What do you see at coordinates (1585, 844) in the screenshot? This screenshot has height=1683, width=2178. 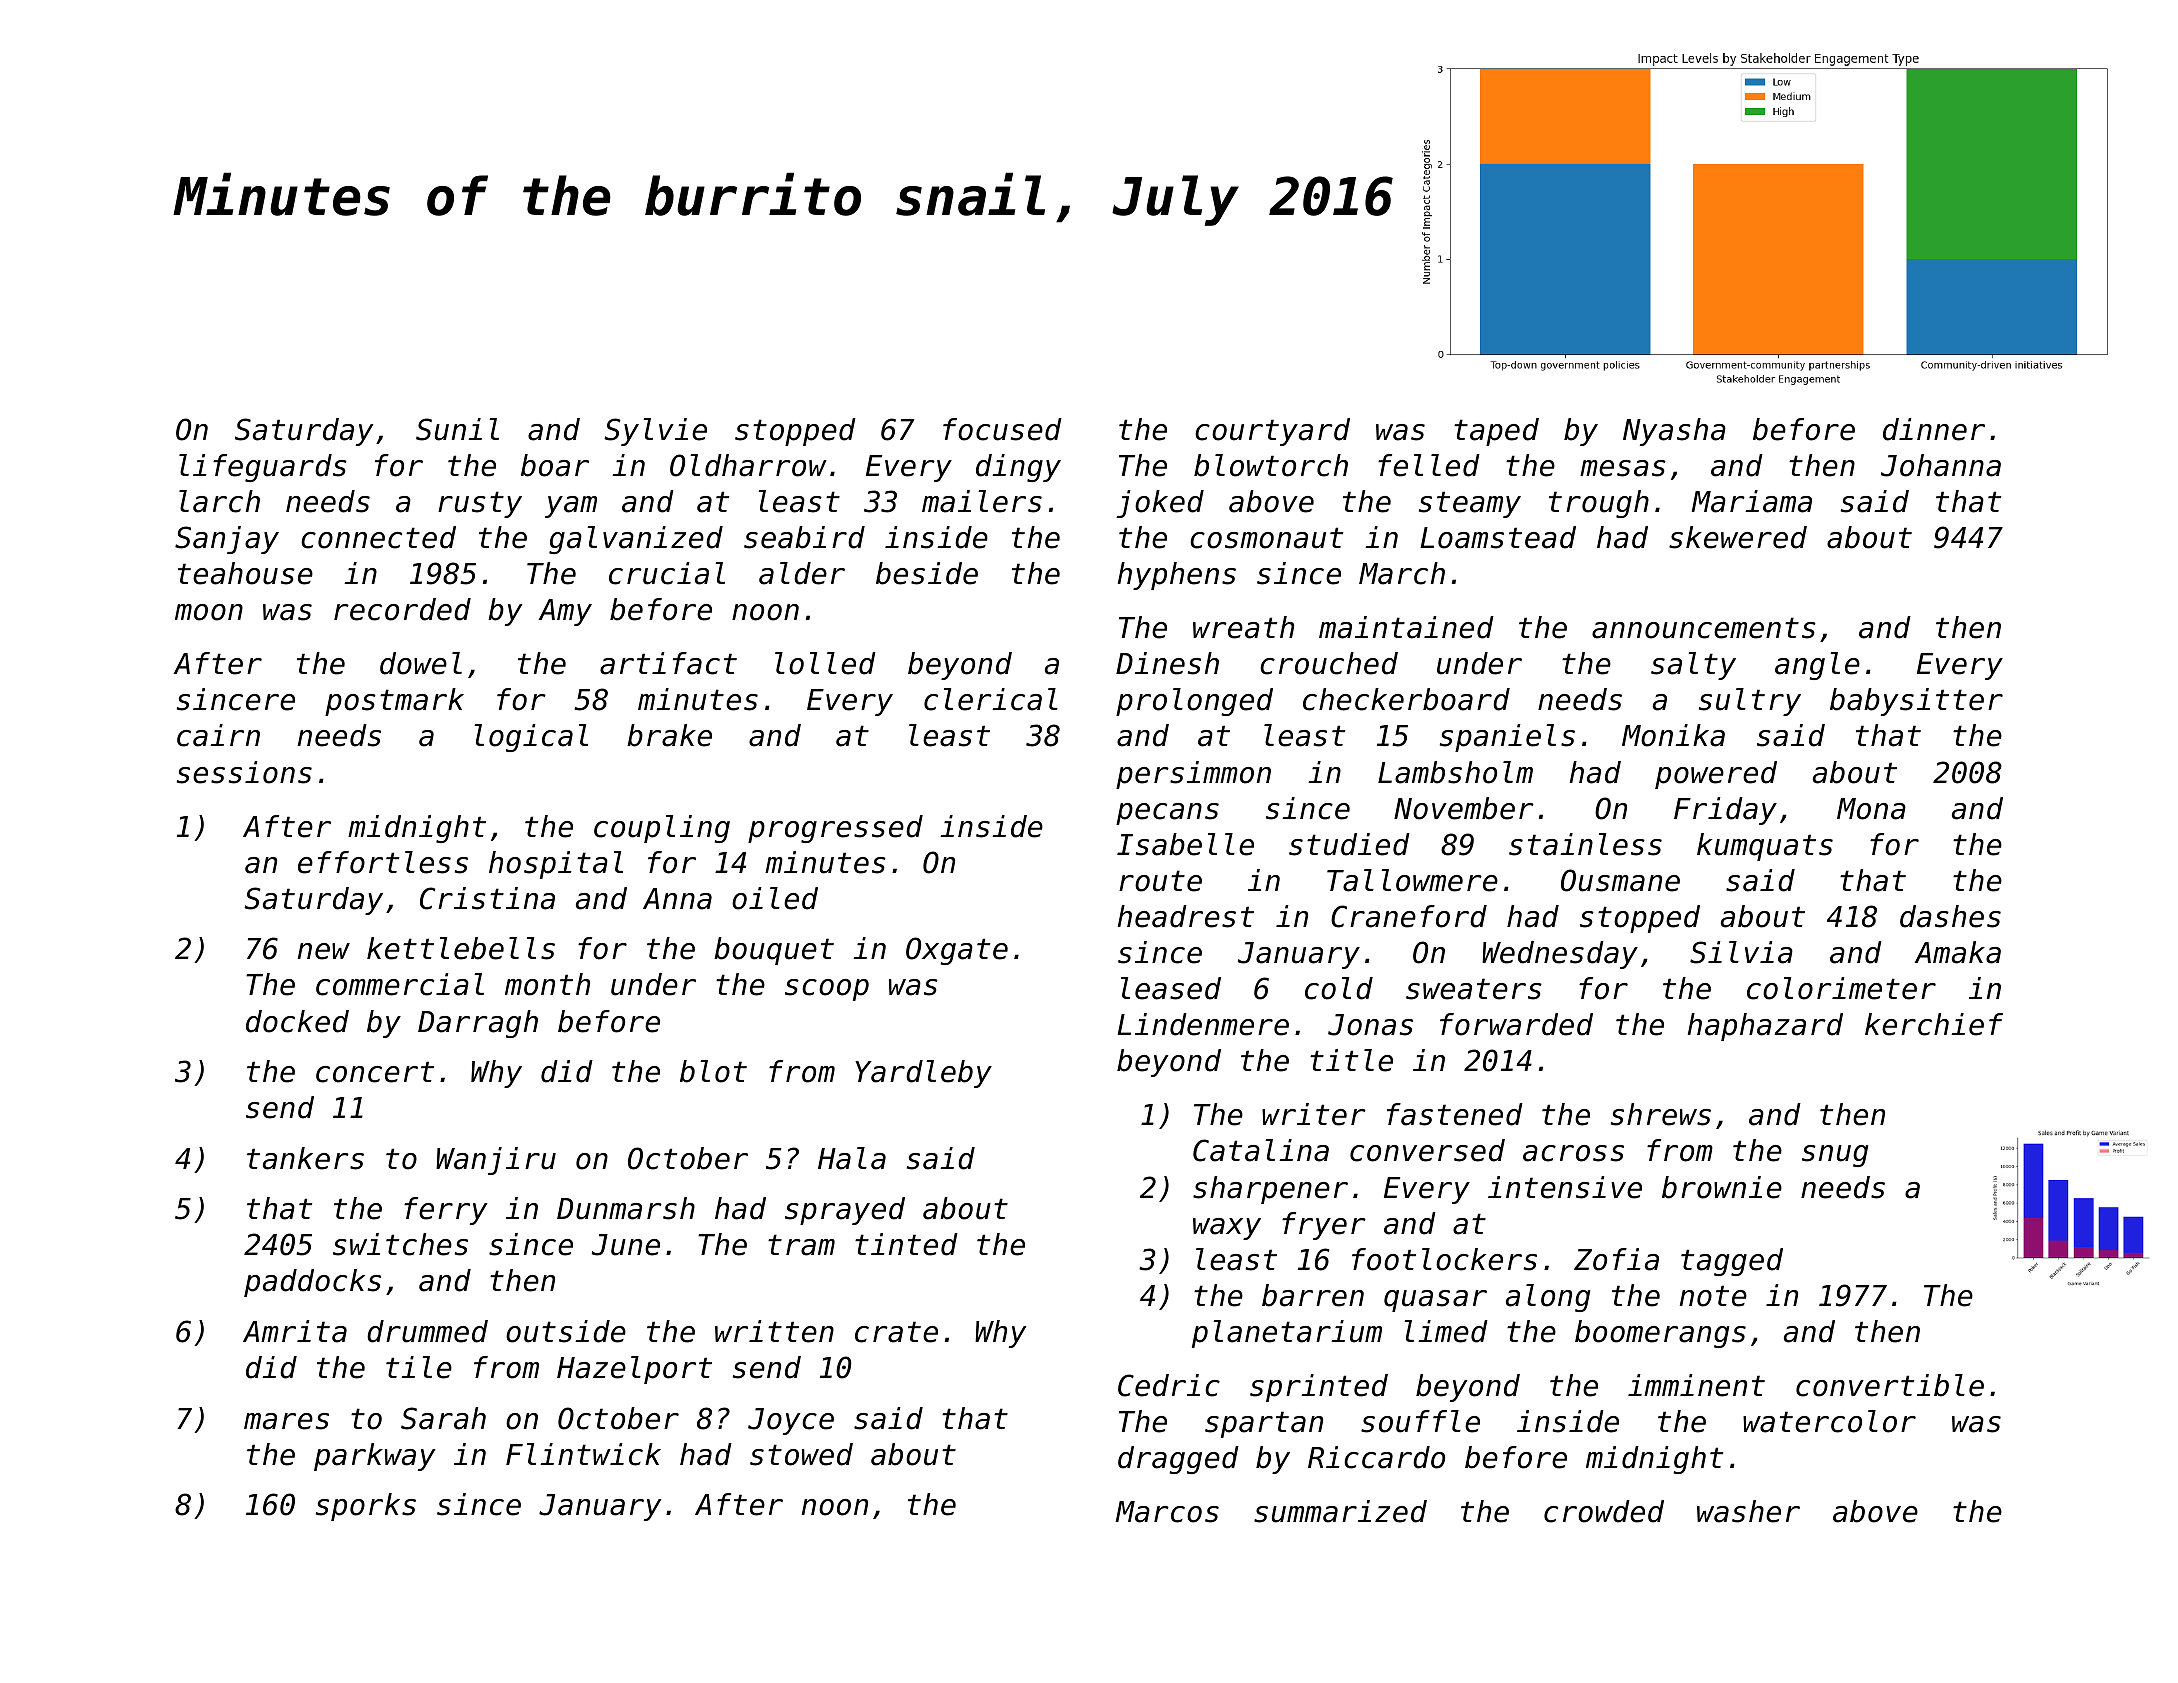 I see `stainless` at bounding box center [1585, 844].
